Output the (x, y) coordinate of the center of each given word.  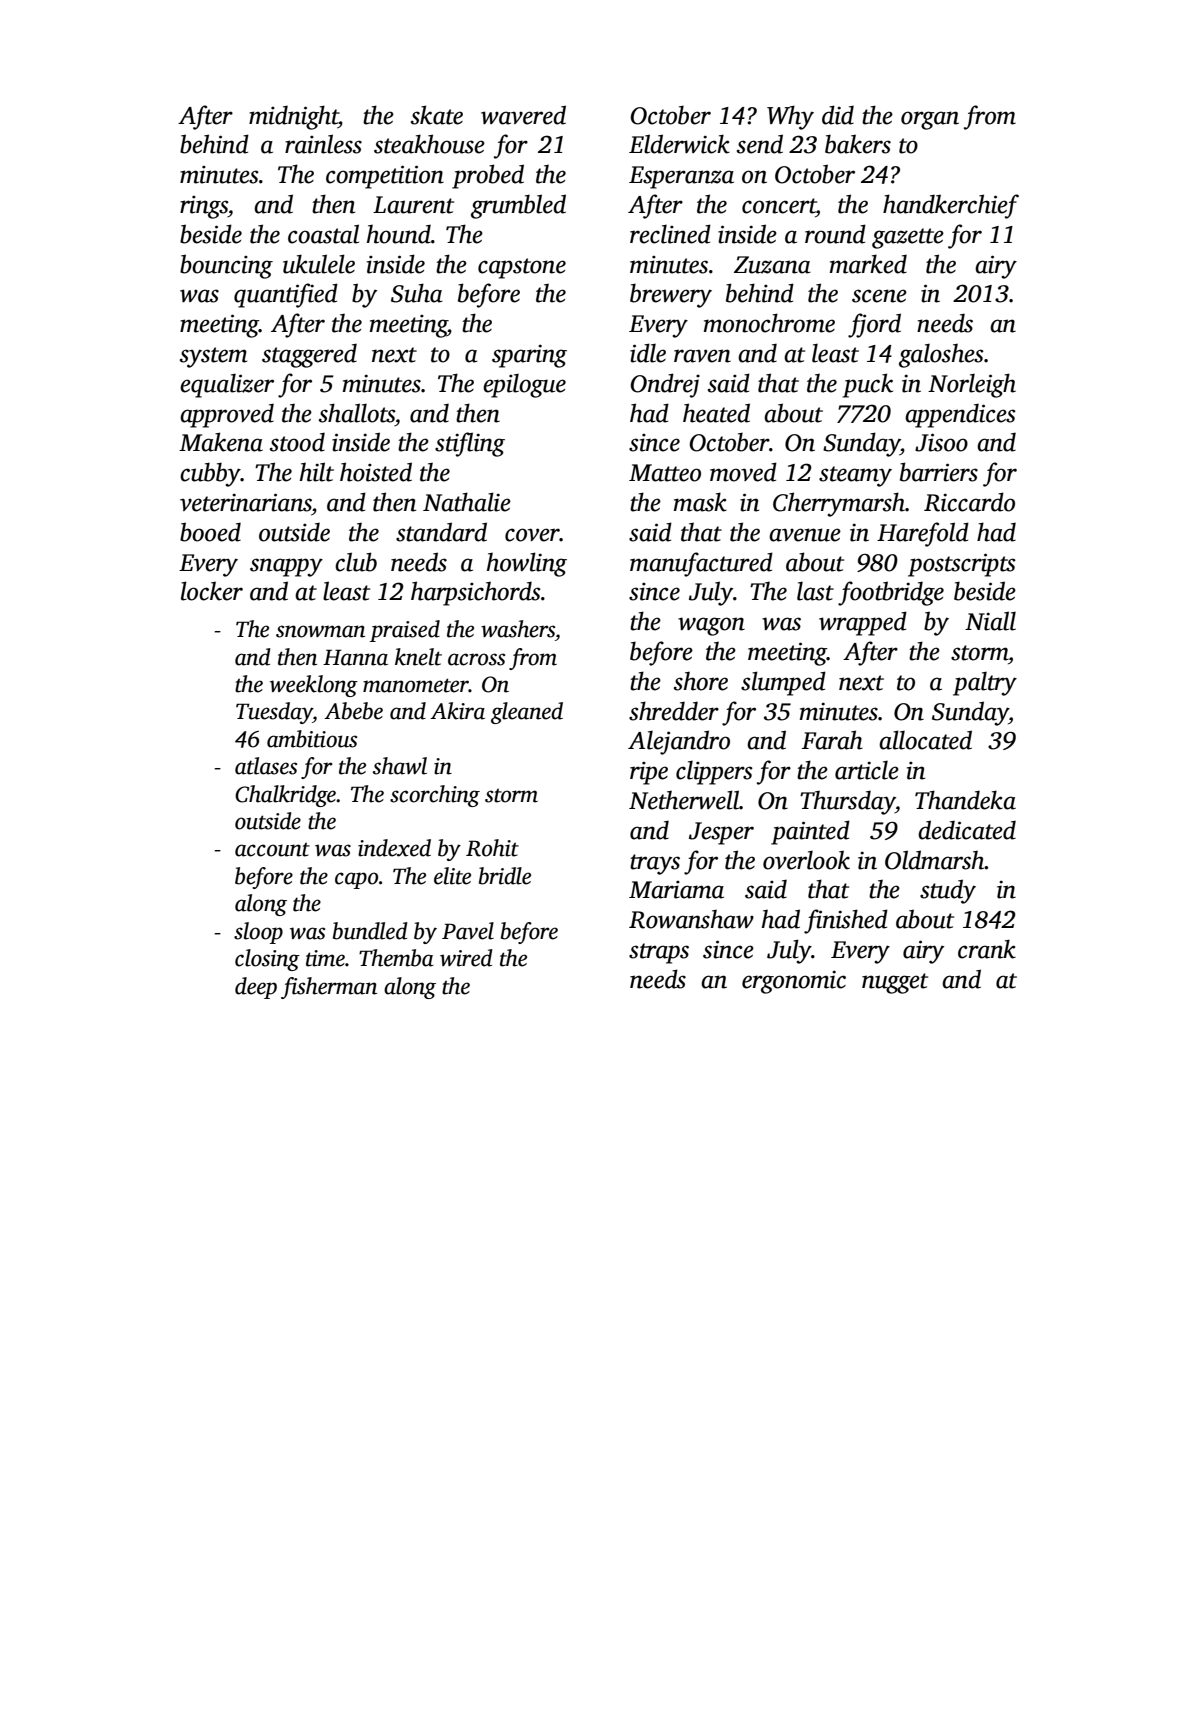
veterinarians (246, 502)
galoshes (941, 356)
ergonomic (794, 982)
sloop (258, 933)
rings (204, 207)
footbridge (891, 593)
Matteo (665, 473)
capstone (522, 268)
